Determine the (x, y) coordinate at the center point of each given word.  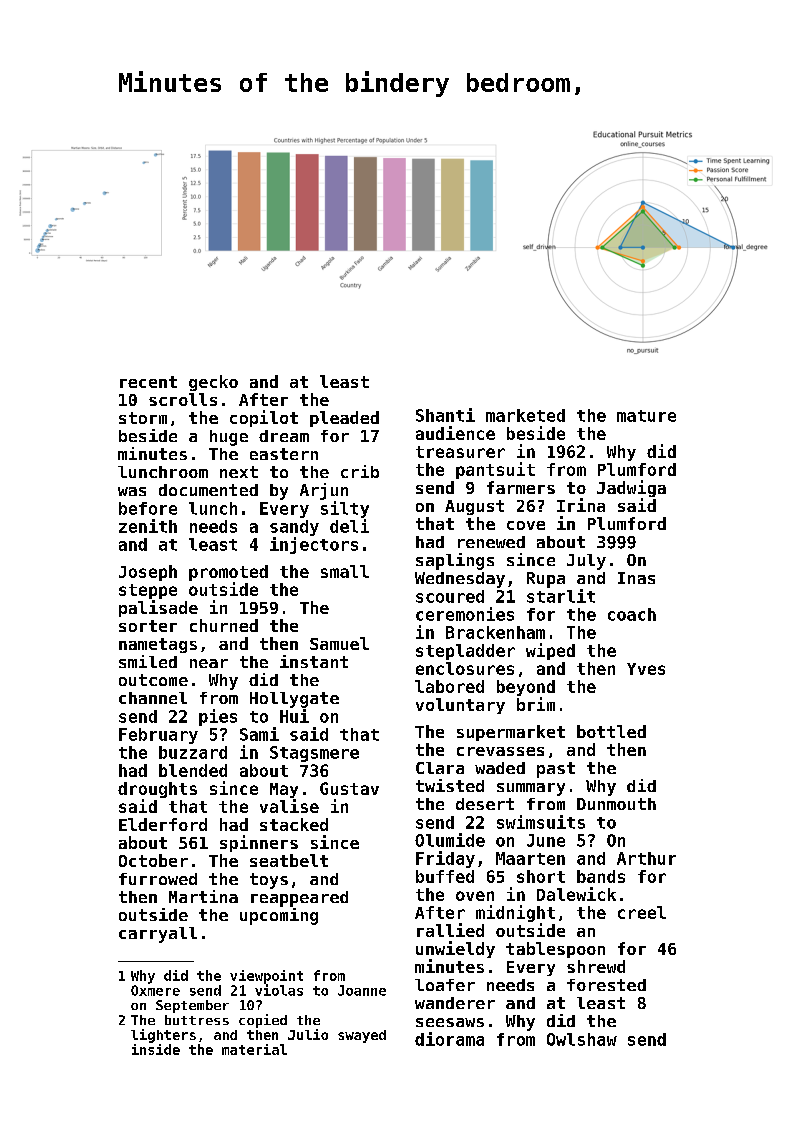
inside (156, 1049)
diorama (449, 1039)
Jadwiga (631, 488)
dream (284, 436)
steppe (148, 591)
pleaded (344, 419)
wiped (550, 651)
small (345, 571)
